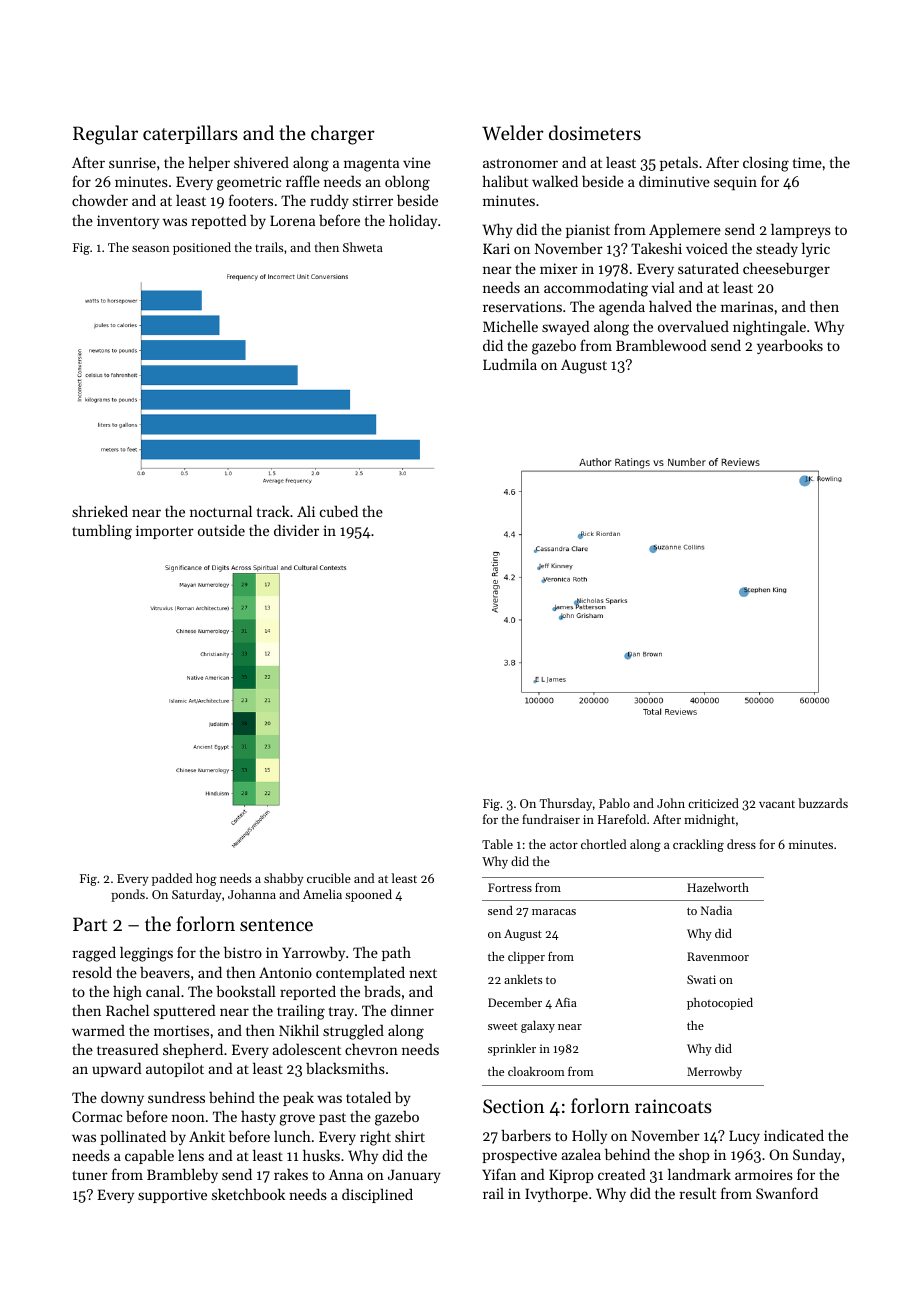  Describe the element at coordinates (202, 248) in the screenshot. I see `positioned` at that location.
